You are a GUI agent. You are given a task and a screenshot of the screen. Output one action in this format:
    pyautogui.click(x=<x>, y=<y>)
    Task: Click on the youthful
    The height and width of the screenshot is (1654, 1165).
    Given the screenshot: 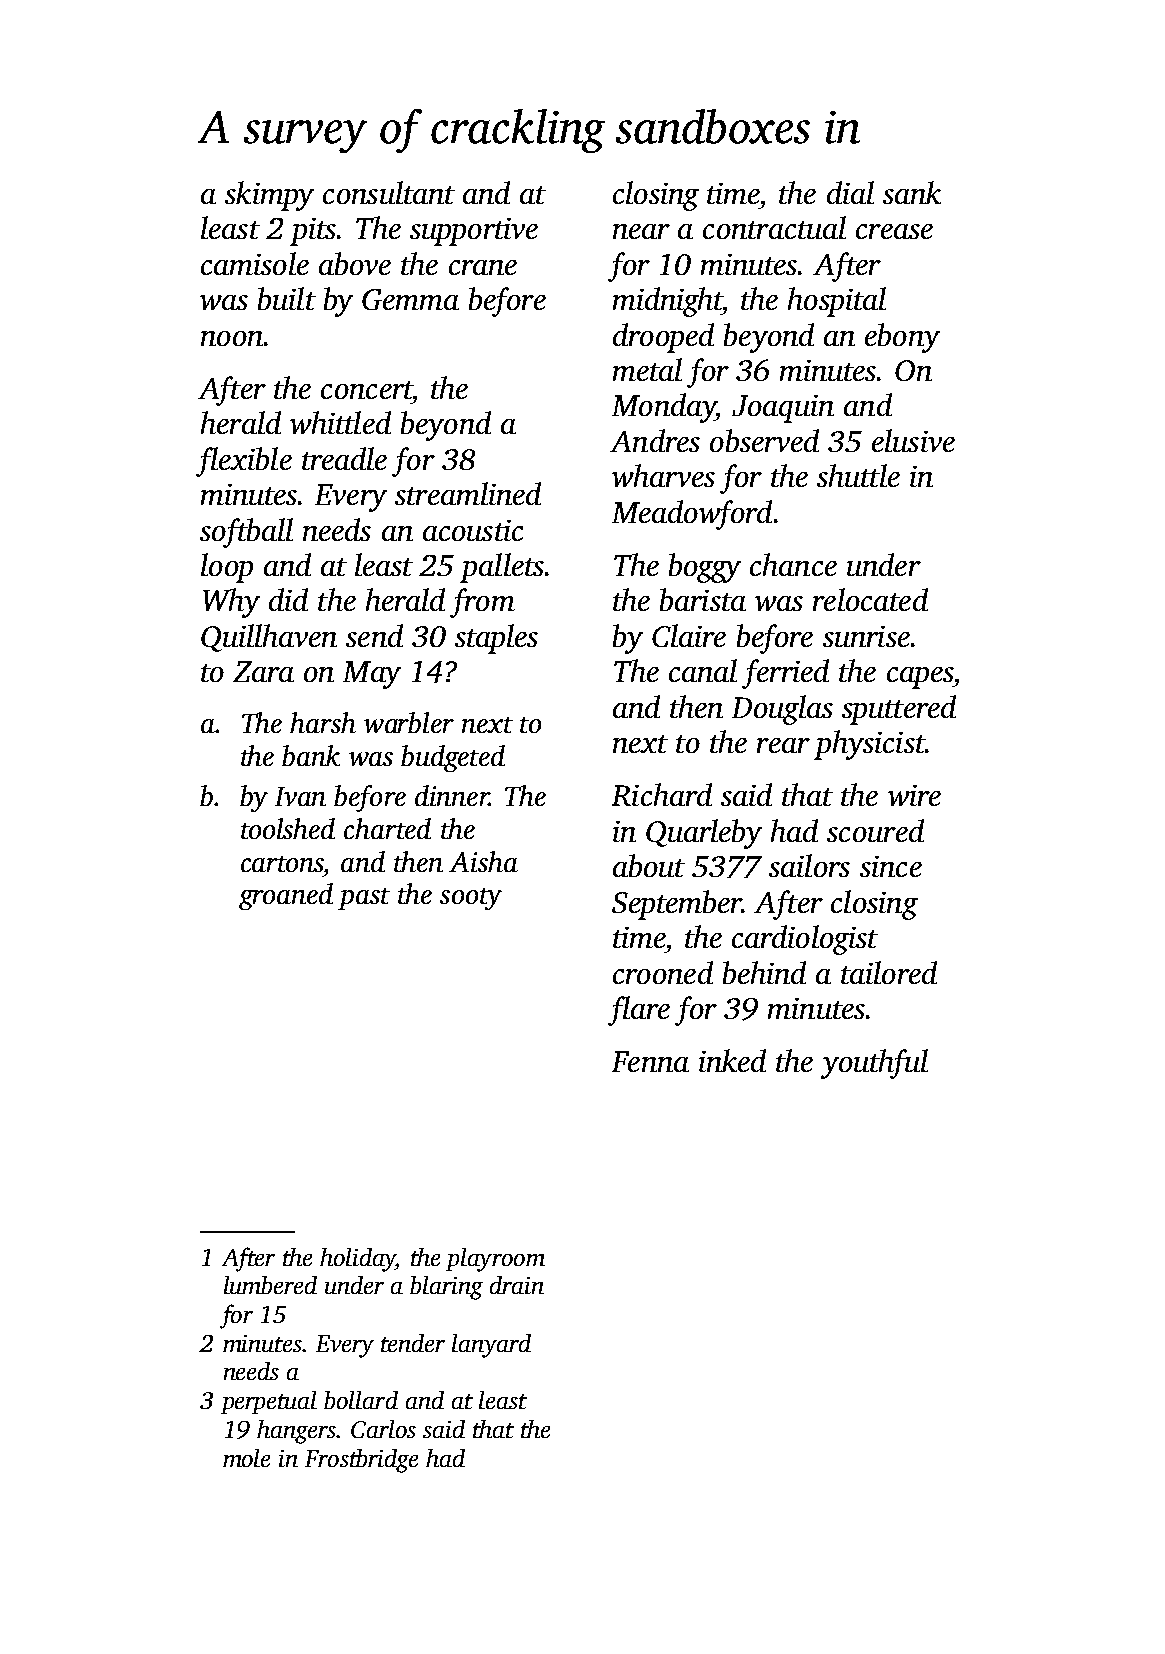 What is the action you would take?
    pyautogui.click(x=874, y=1064)
